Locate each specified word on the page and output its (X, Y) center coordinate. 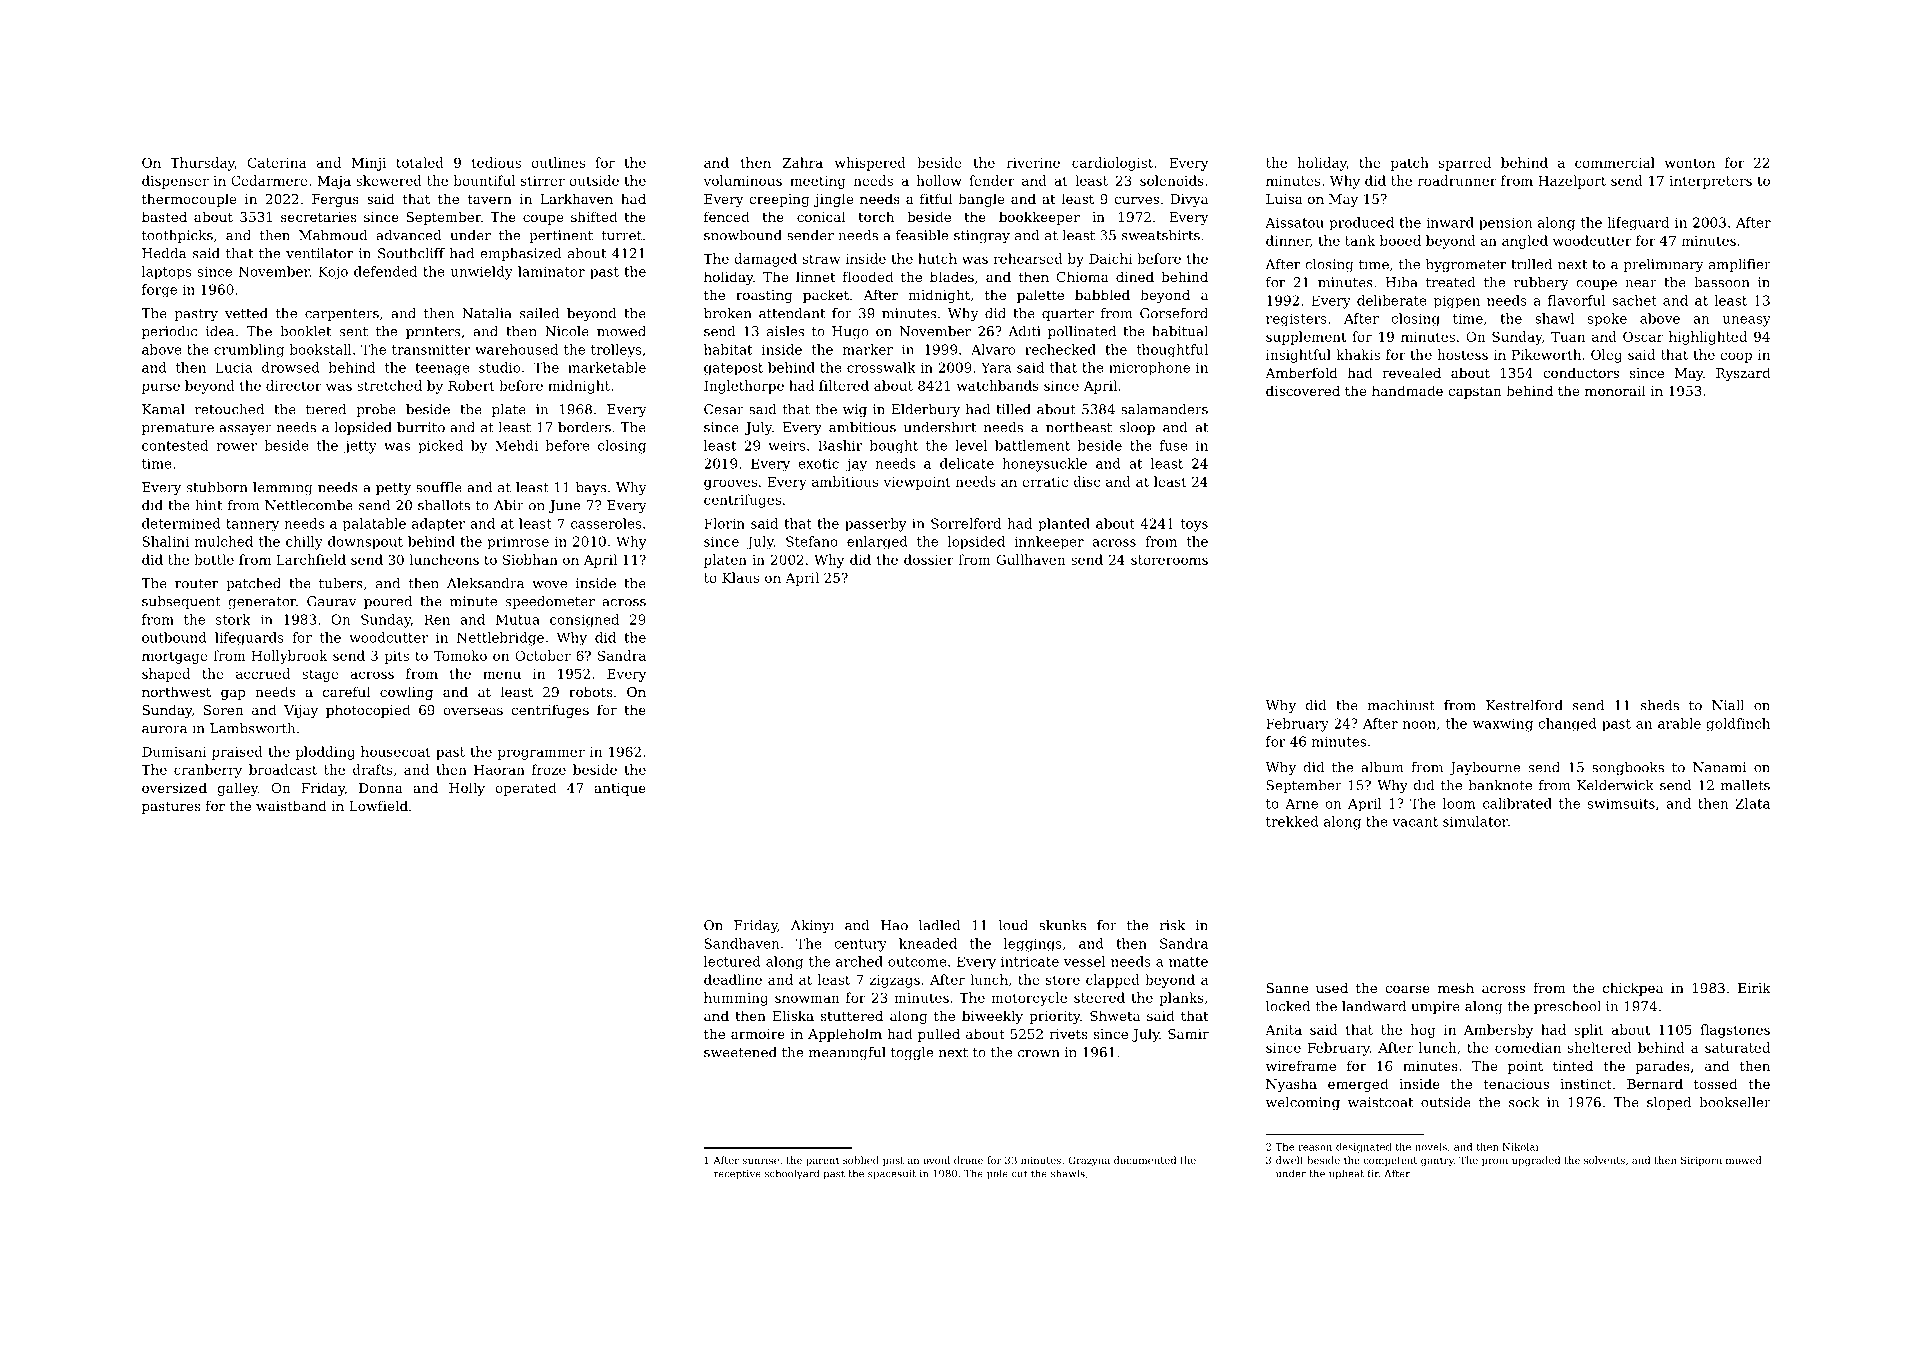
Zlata (1753, 803)
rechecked (1060, 349)
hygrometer (1466, 266)
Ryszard (1743, 374)
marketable (607, 367)
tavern (490, 199)
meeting (817, 182)
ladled (940, 925)
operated (525, 789)
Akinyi (812, 926)
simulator (1475, 821)
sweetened (740, 1052)
